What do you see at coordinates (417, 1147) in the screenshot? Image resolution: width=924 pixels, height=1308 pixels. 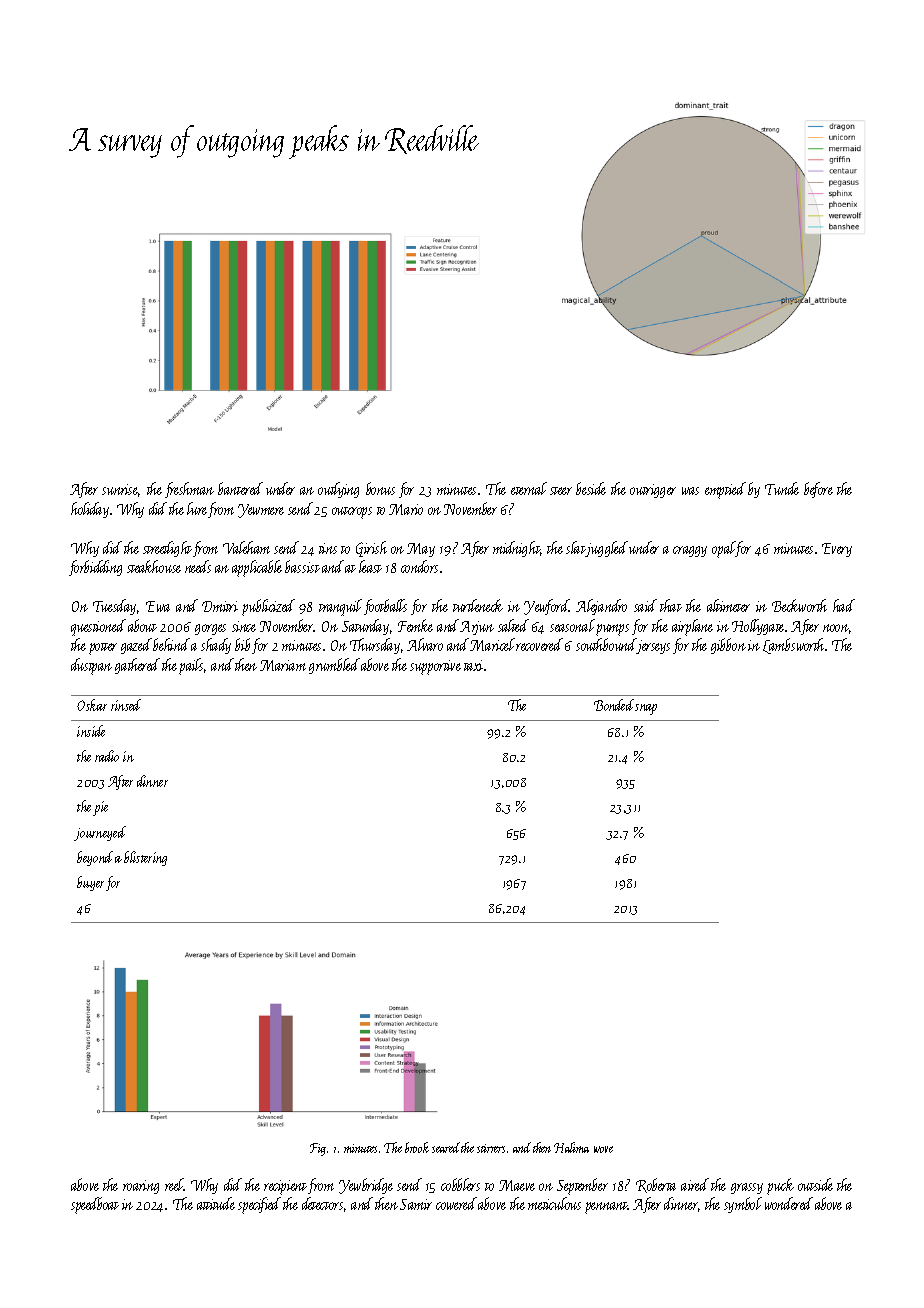 I see `brook` at bounding box center [417, 1147].
